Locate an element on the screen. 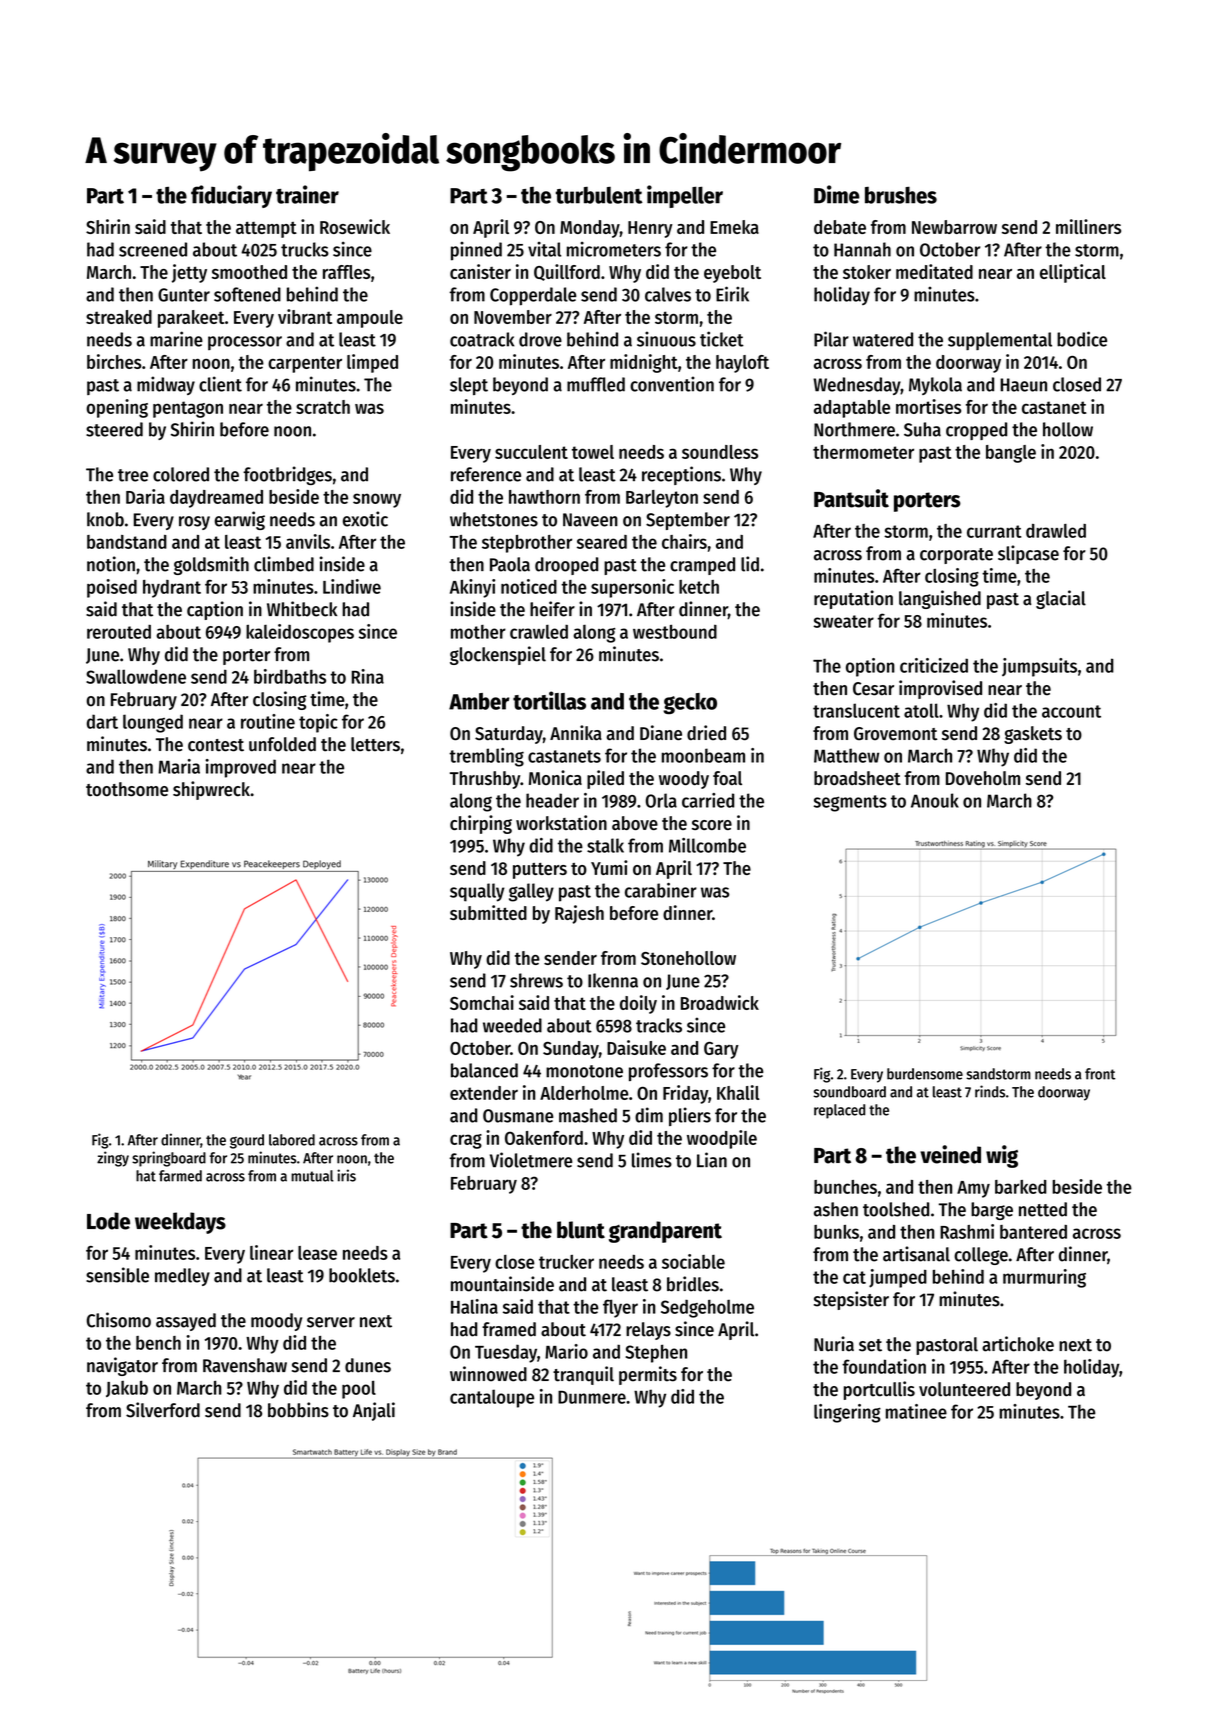  professors is located at coordinates (668, 1072).
